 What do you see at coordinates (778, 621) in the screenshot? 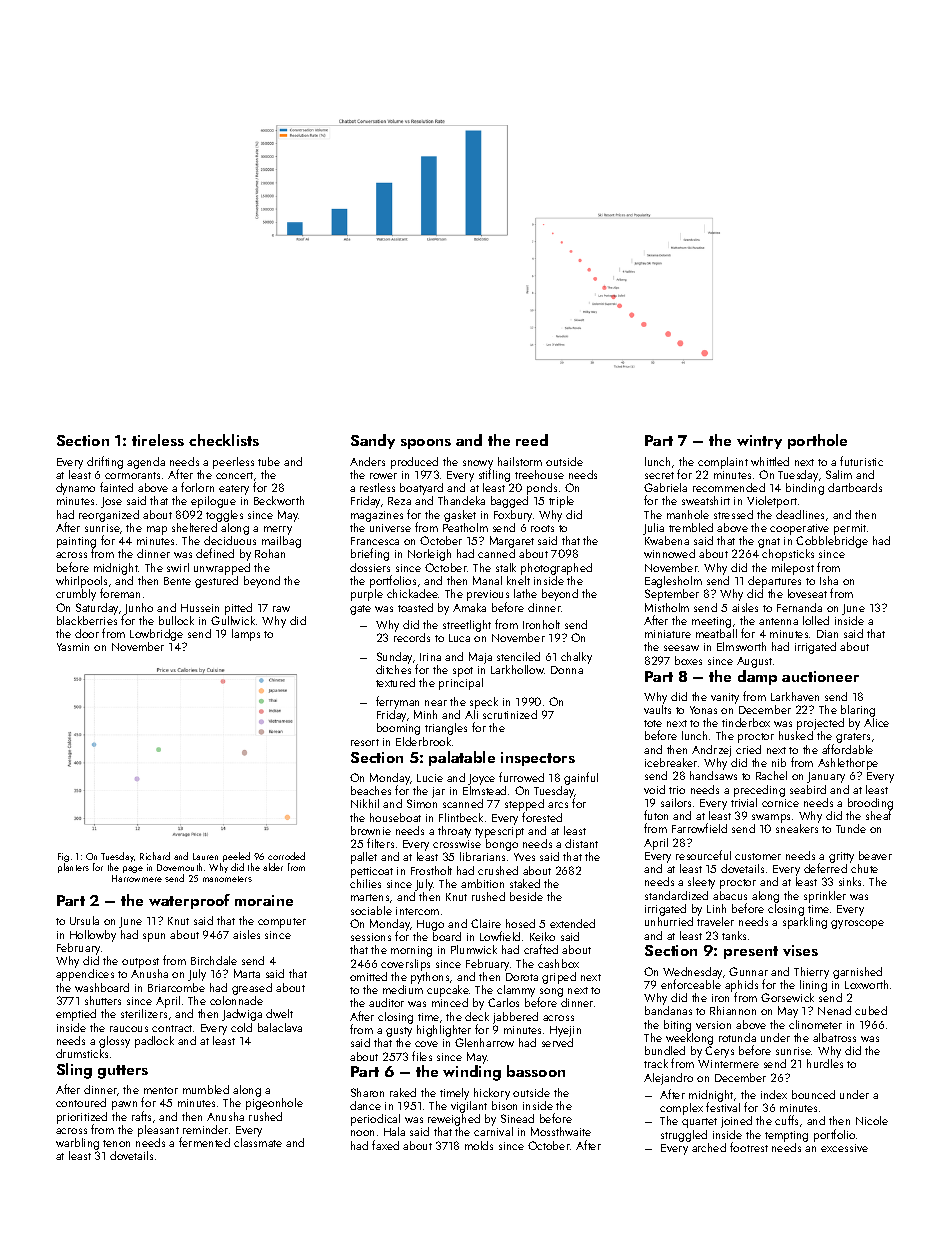
I see `antenna` at bounding box center [778, 621].
